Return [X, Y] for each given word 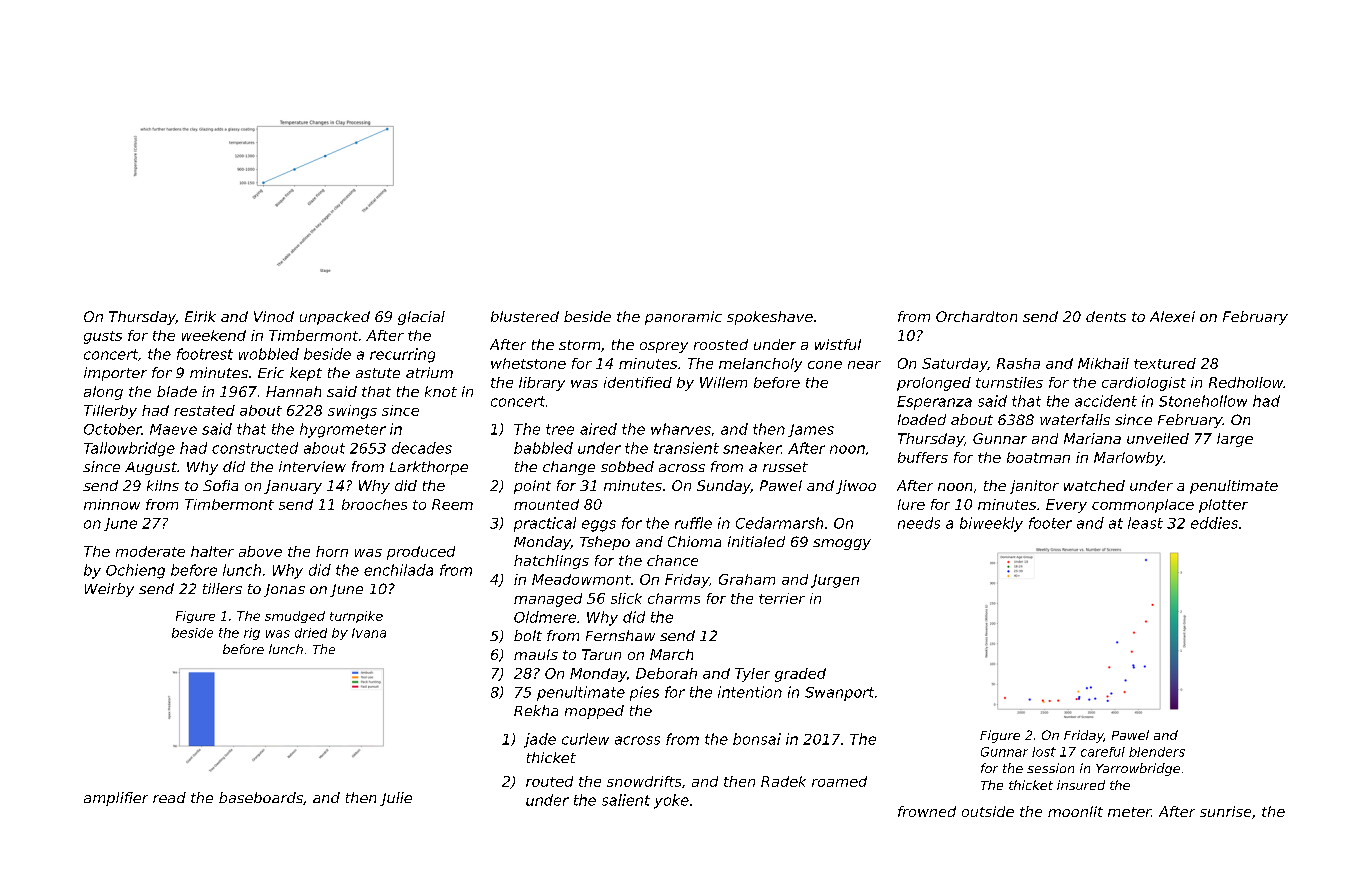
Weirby [109, 590]
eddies [1214, 523]
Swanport [839, 694]
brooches [374, 504]
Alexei [1172, 316]
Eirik [200, 316]
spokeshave [770, 318]
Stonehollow [1203, 401]
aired [598, 429]
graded [800, 675]
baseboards [261, 797]
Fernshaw [620, 635]
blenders [1157, 752]
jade [540, 740]
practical [545, 524]
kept [306, 374]
